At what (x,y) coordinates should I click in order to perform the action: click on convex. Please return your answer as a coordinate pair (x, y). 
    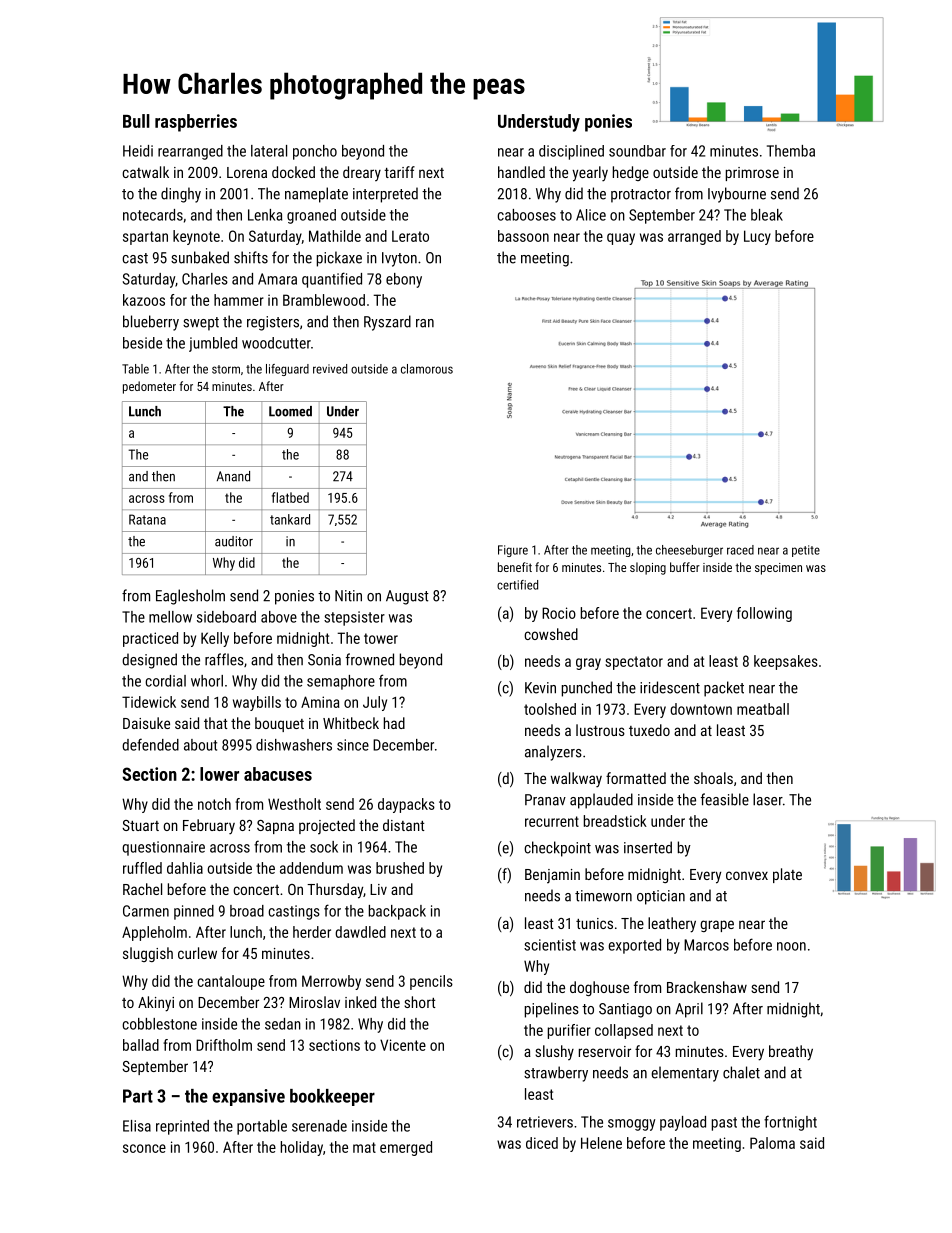
    Looking at the image, I should click on (747, 875).
